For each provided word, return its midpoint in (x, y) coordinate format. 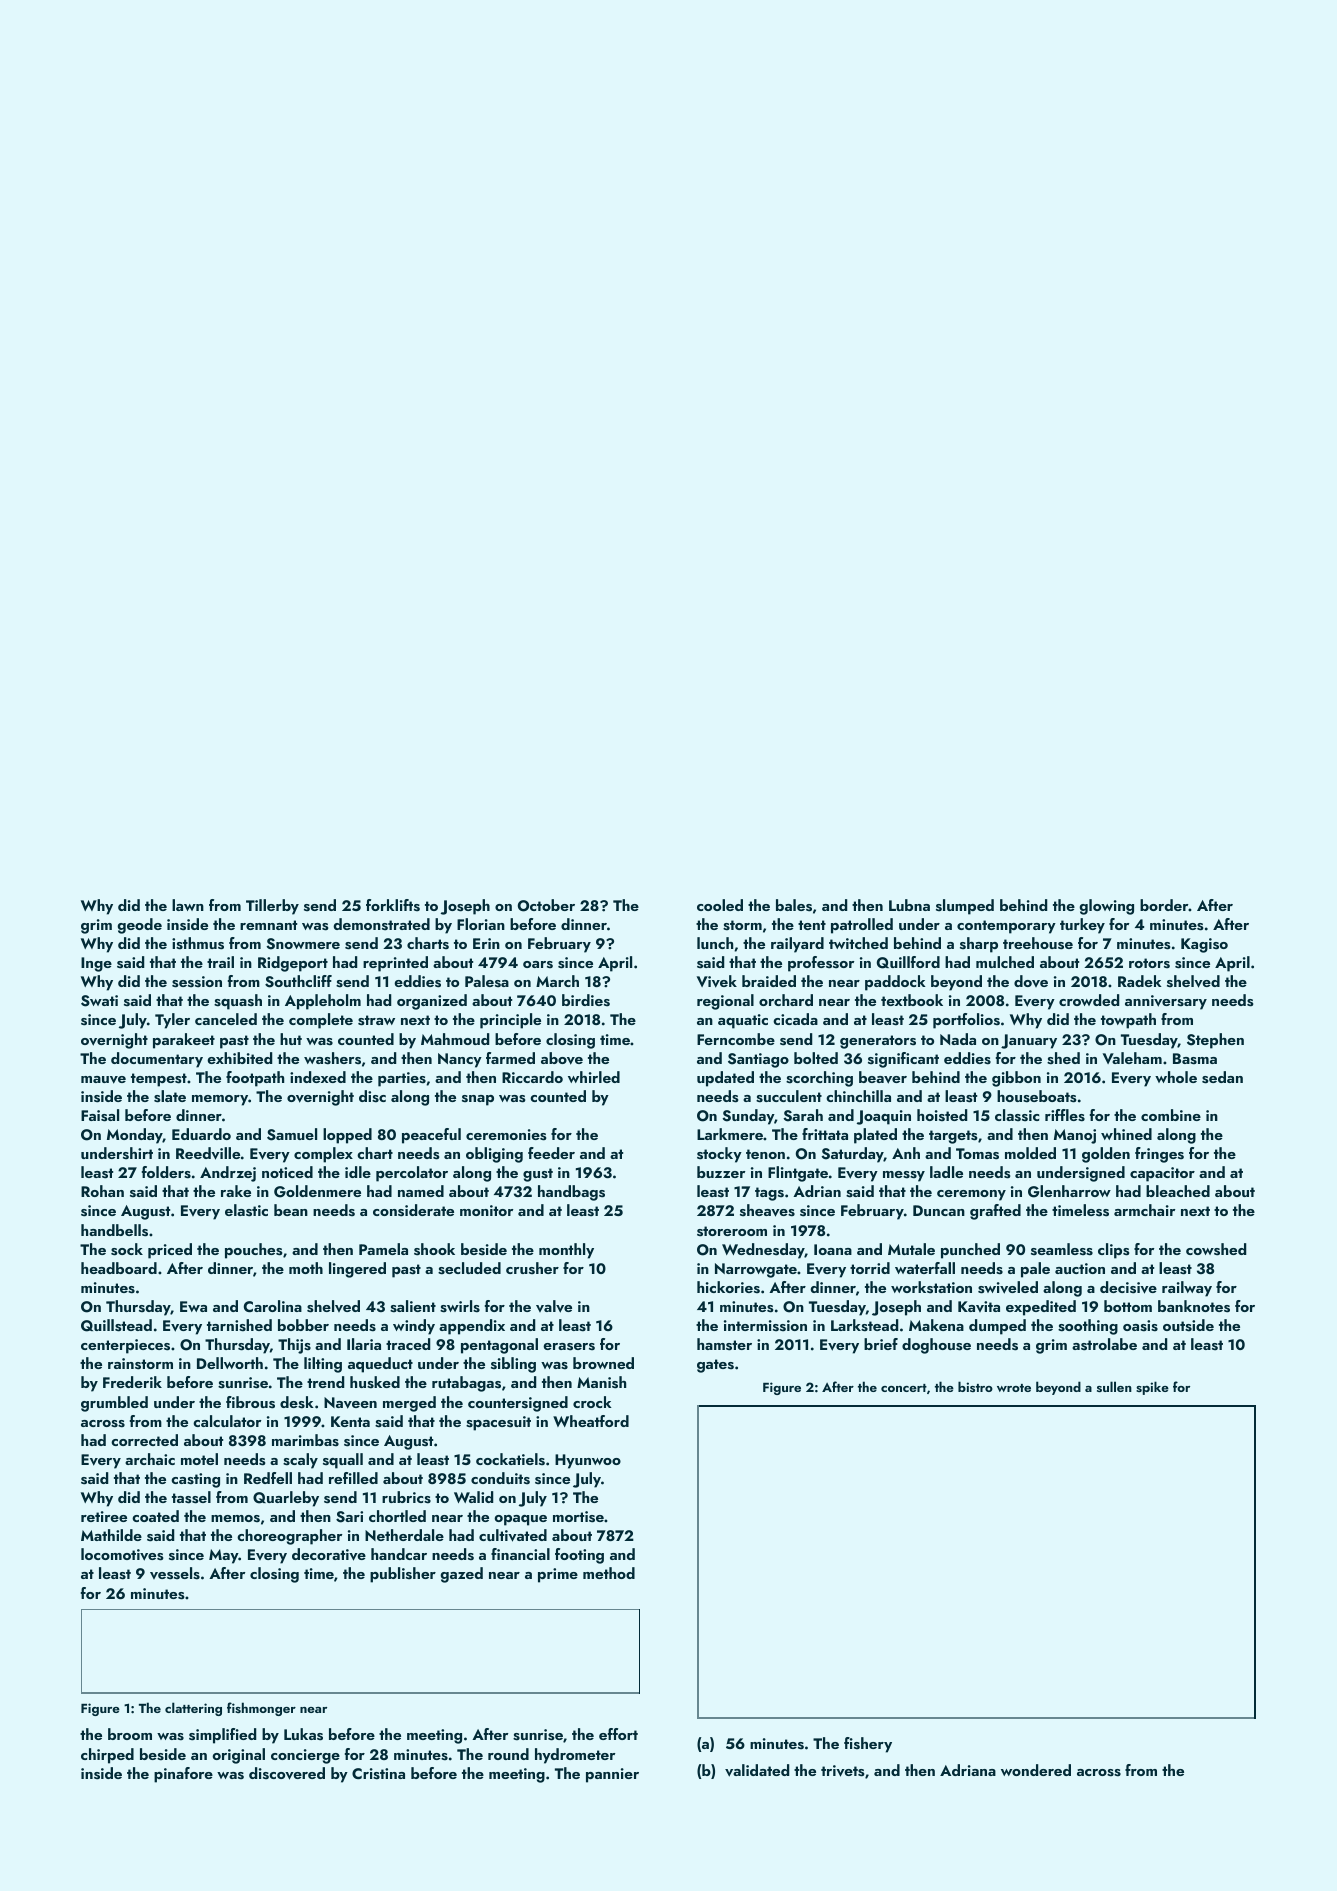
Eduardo (201, 1134)
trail (220, 962)
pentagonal (499, 1346)
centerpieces (125, 1346)
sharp (979, 945)
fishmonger (261, 1709)
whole (1176, 1077)
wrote (1014, 1388)
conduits (500, 1478)
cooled (720, 905)
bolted (816, 1058)
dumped (997, 1327)
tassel (191, 1497)
